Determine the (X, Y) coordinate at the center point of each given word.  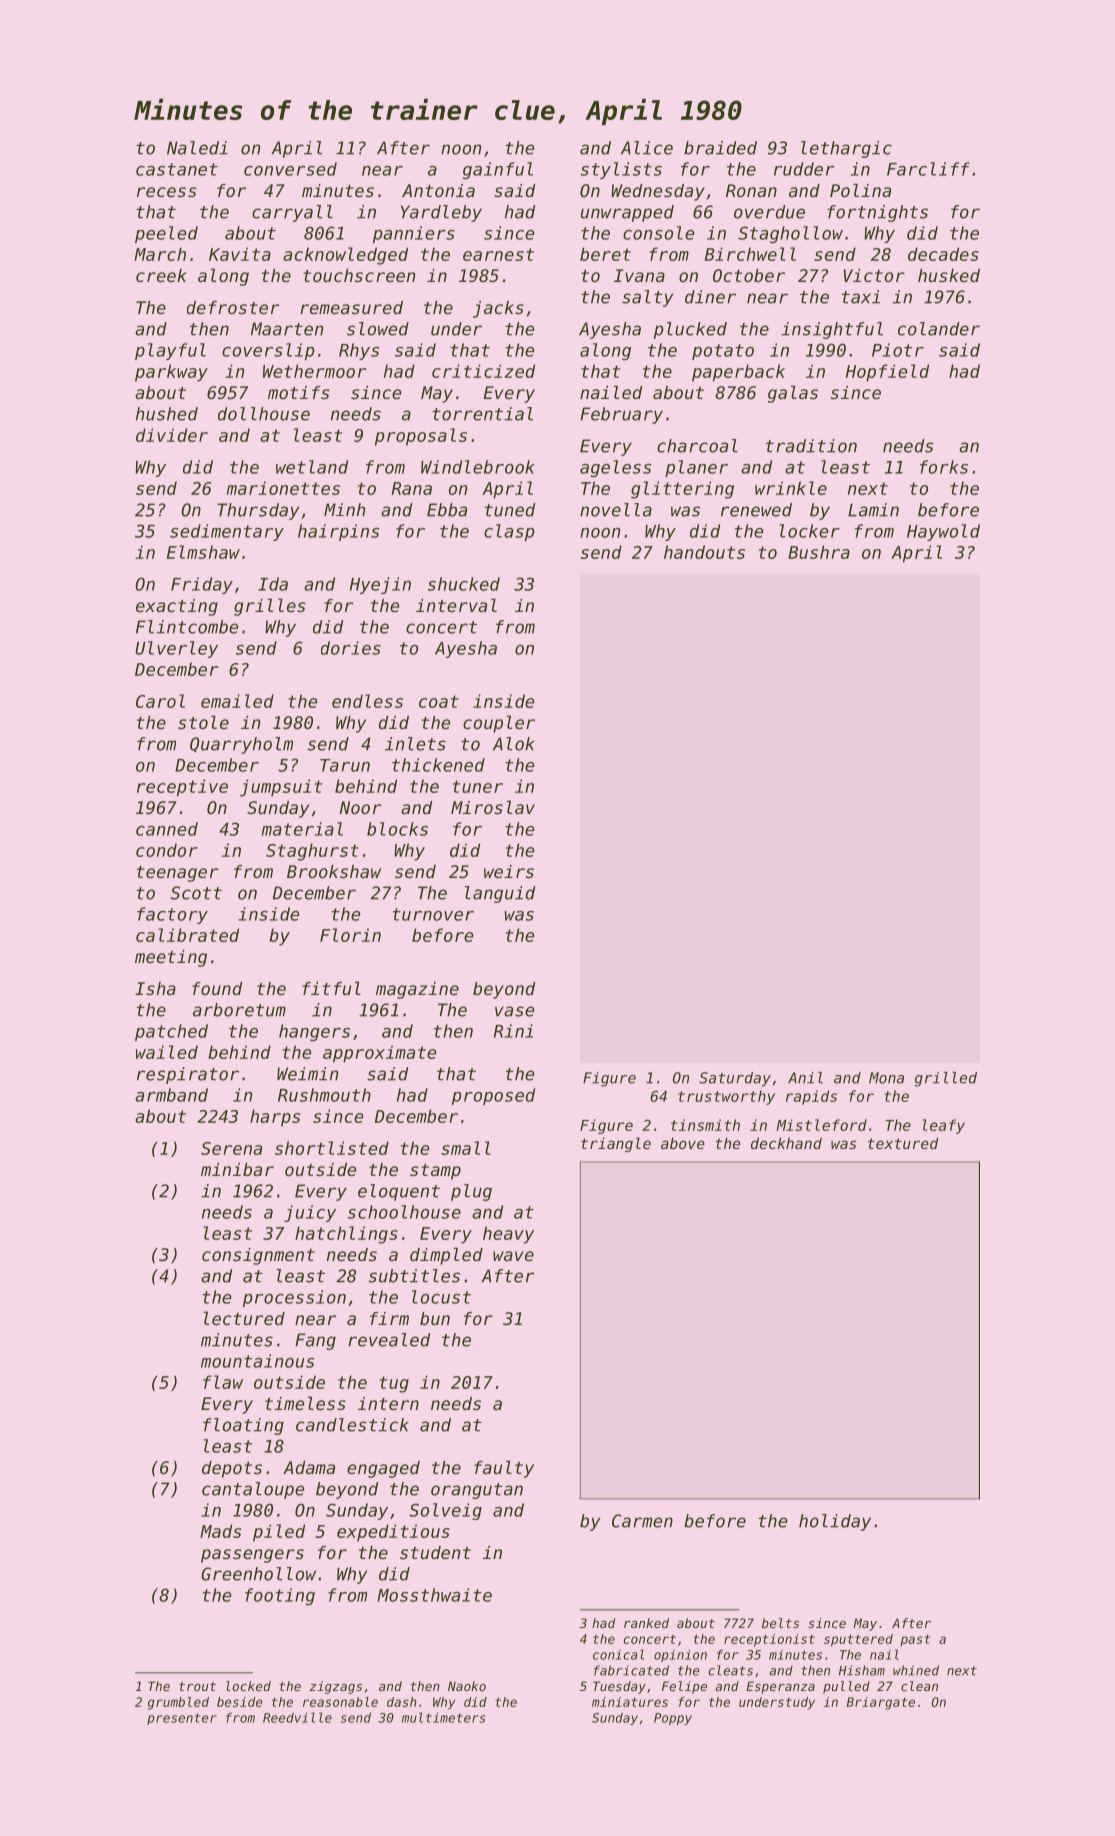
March (160, 254)
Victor (874, 275)
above (683, 1143)
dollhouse (264, 414)
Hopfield (887, 373)
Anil (805, 1077)
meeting (171, 958)
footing (280, 1596)
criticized (483, 371)
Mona (886, 1078)
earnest (498, 254)
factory (172, 915)
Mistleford (821, 1125)
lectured (244, 1318)
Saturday (735, 1079)
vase (514, 1011)
